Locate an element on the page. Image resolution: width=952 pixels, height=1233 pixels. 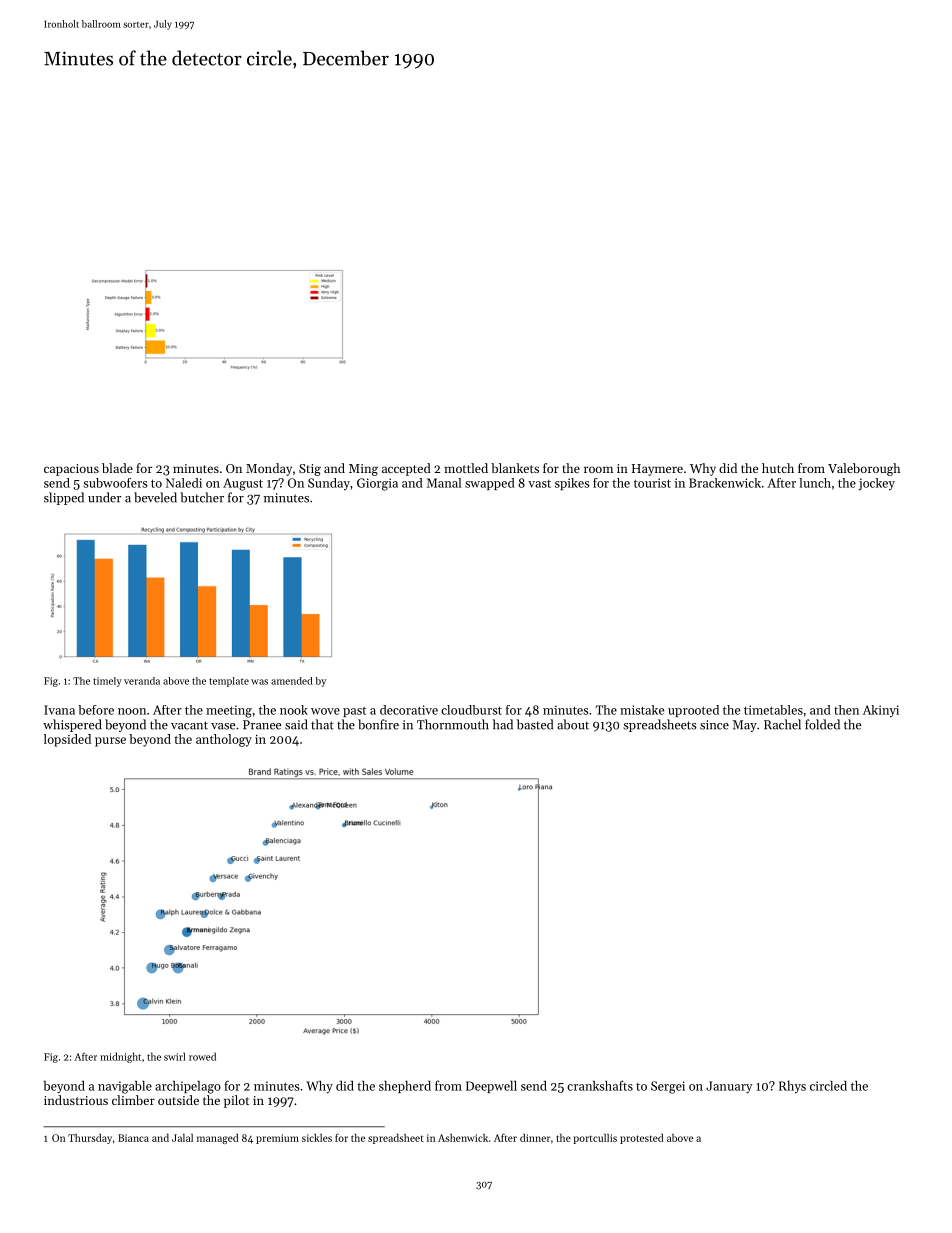
lopsided is located at coordinates (67, 740).
